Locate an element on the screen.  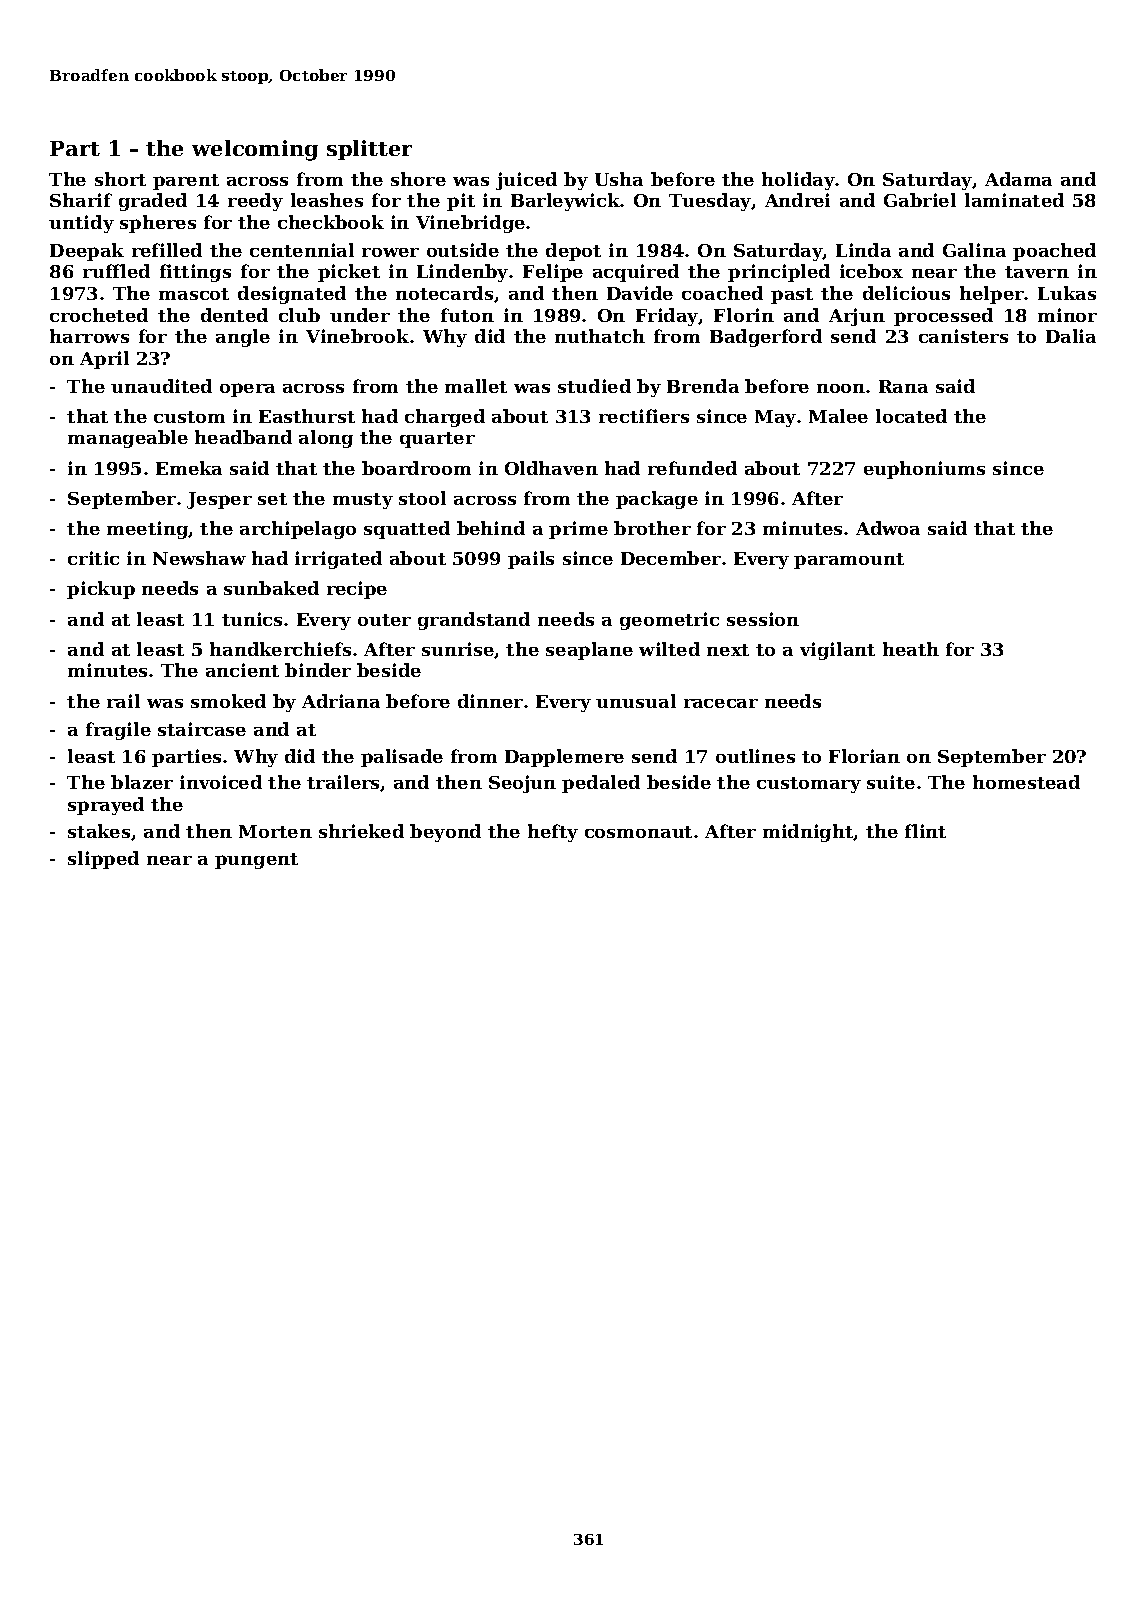
Seojun is located at coordinates (522, 784).
